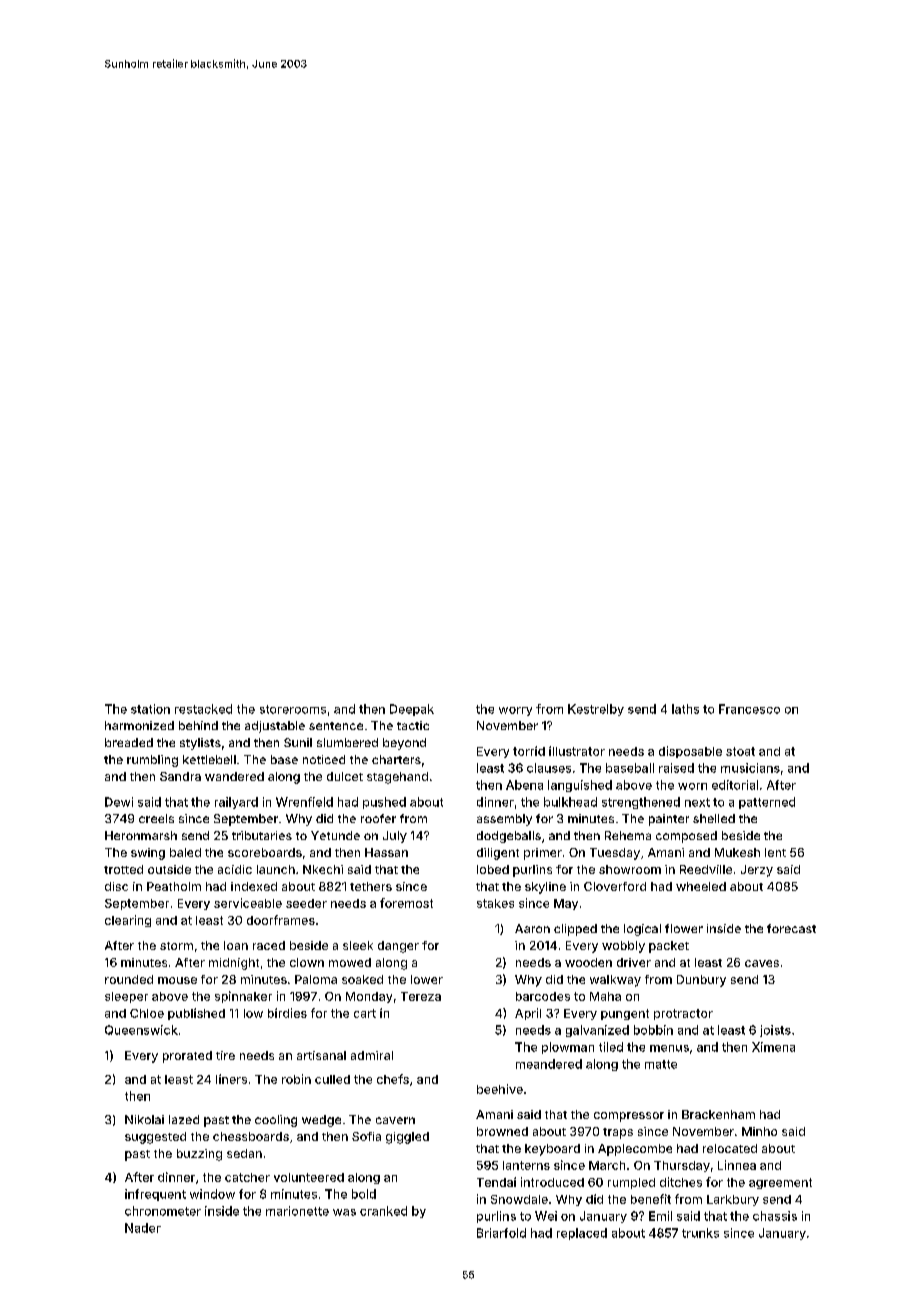  I want to click on tributaries, so click(262, 835).
